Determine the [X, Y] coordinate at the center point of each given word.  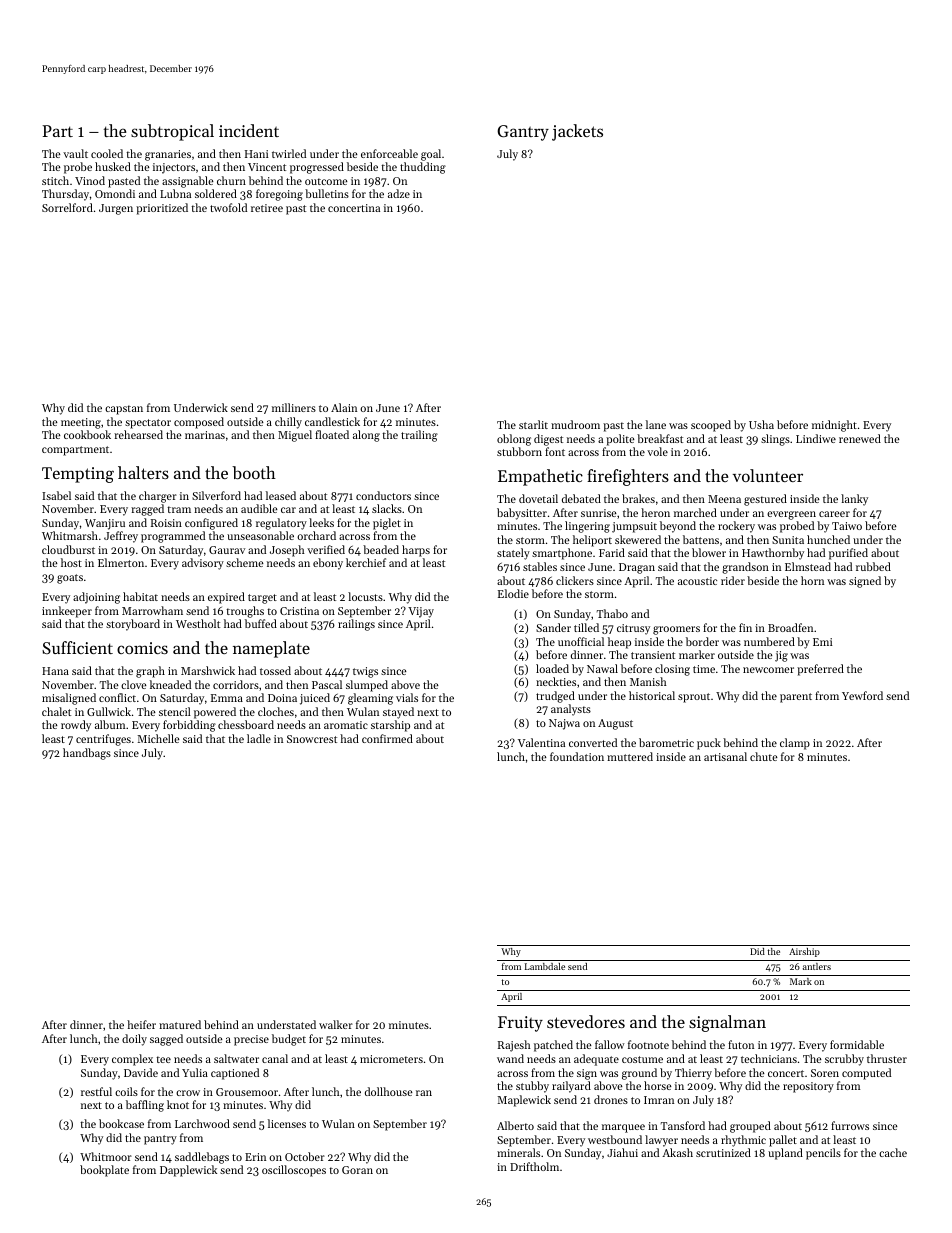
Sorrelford [67, 207]
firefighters [628, 477]
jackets [577, 132]
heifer [141, 1024]
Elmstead [808, 566]
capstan [124, 410]
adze [399, 193]
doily [134, 1040]
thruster [887, 1058]
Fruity [520, 1024]
